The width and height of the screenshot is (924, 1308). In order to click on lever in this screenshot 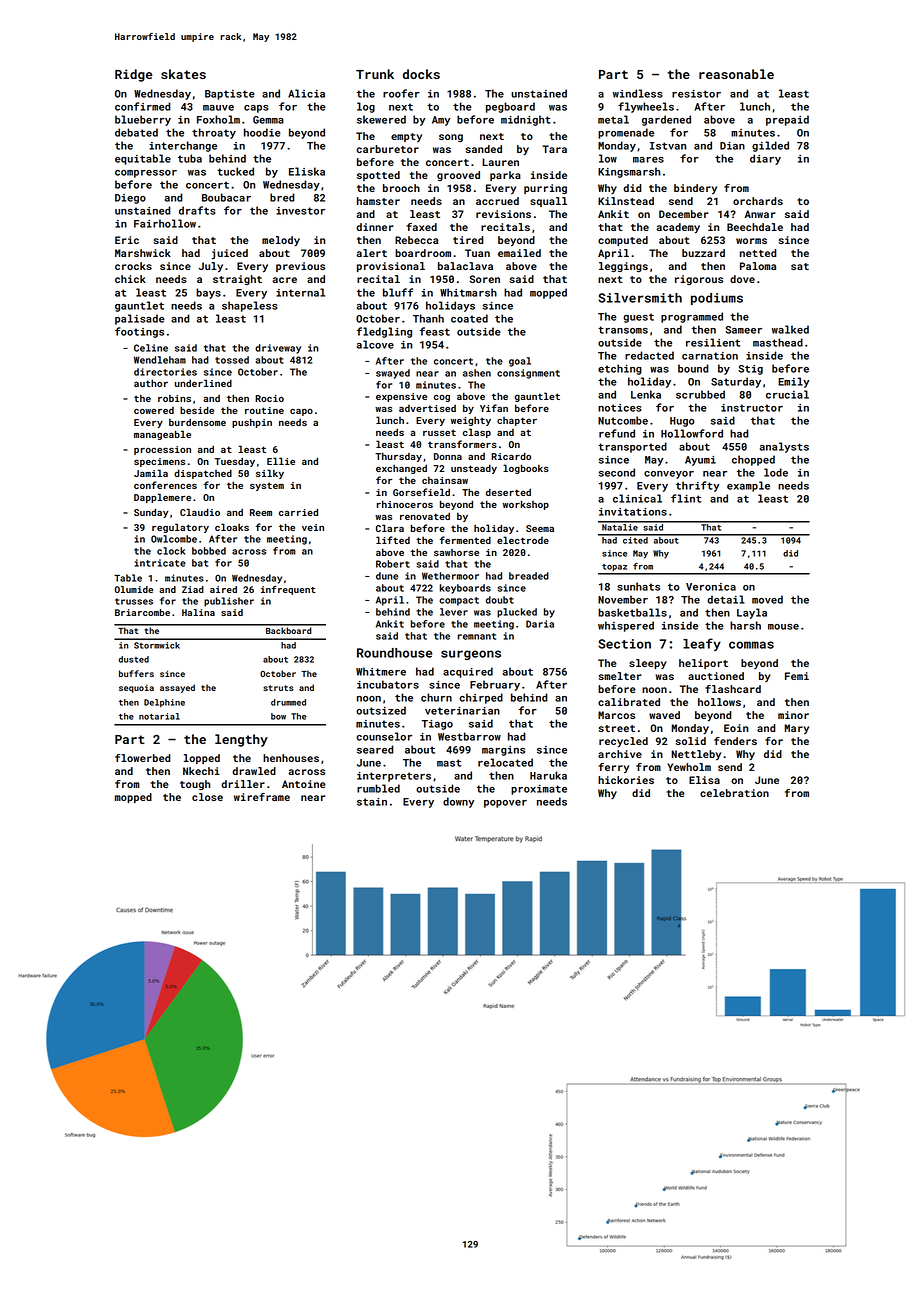, I will do `click(454, 612)`.
